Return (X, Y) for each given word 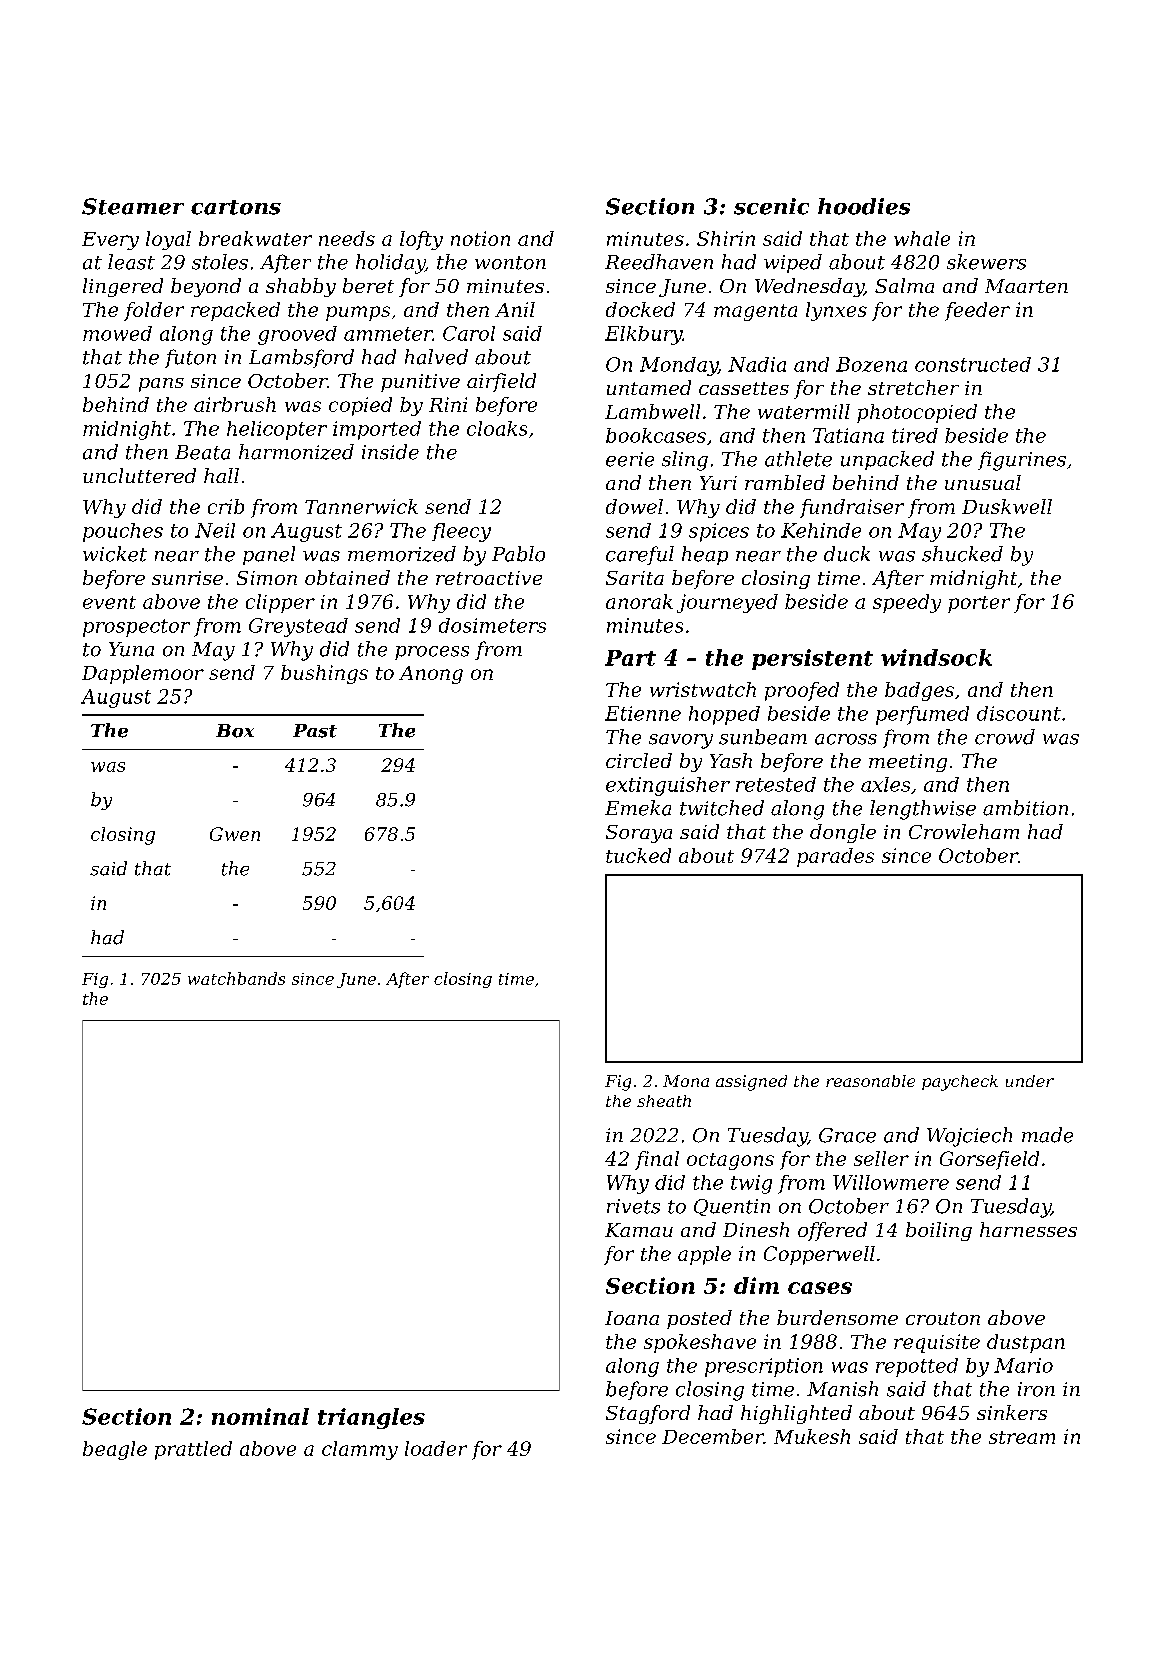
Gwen (235, 834)
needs (347, 238)
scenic (771, 206)
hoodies (864, 206)
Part (630, 658)
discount (1019, 713)
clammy (360, 1450)
